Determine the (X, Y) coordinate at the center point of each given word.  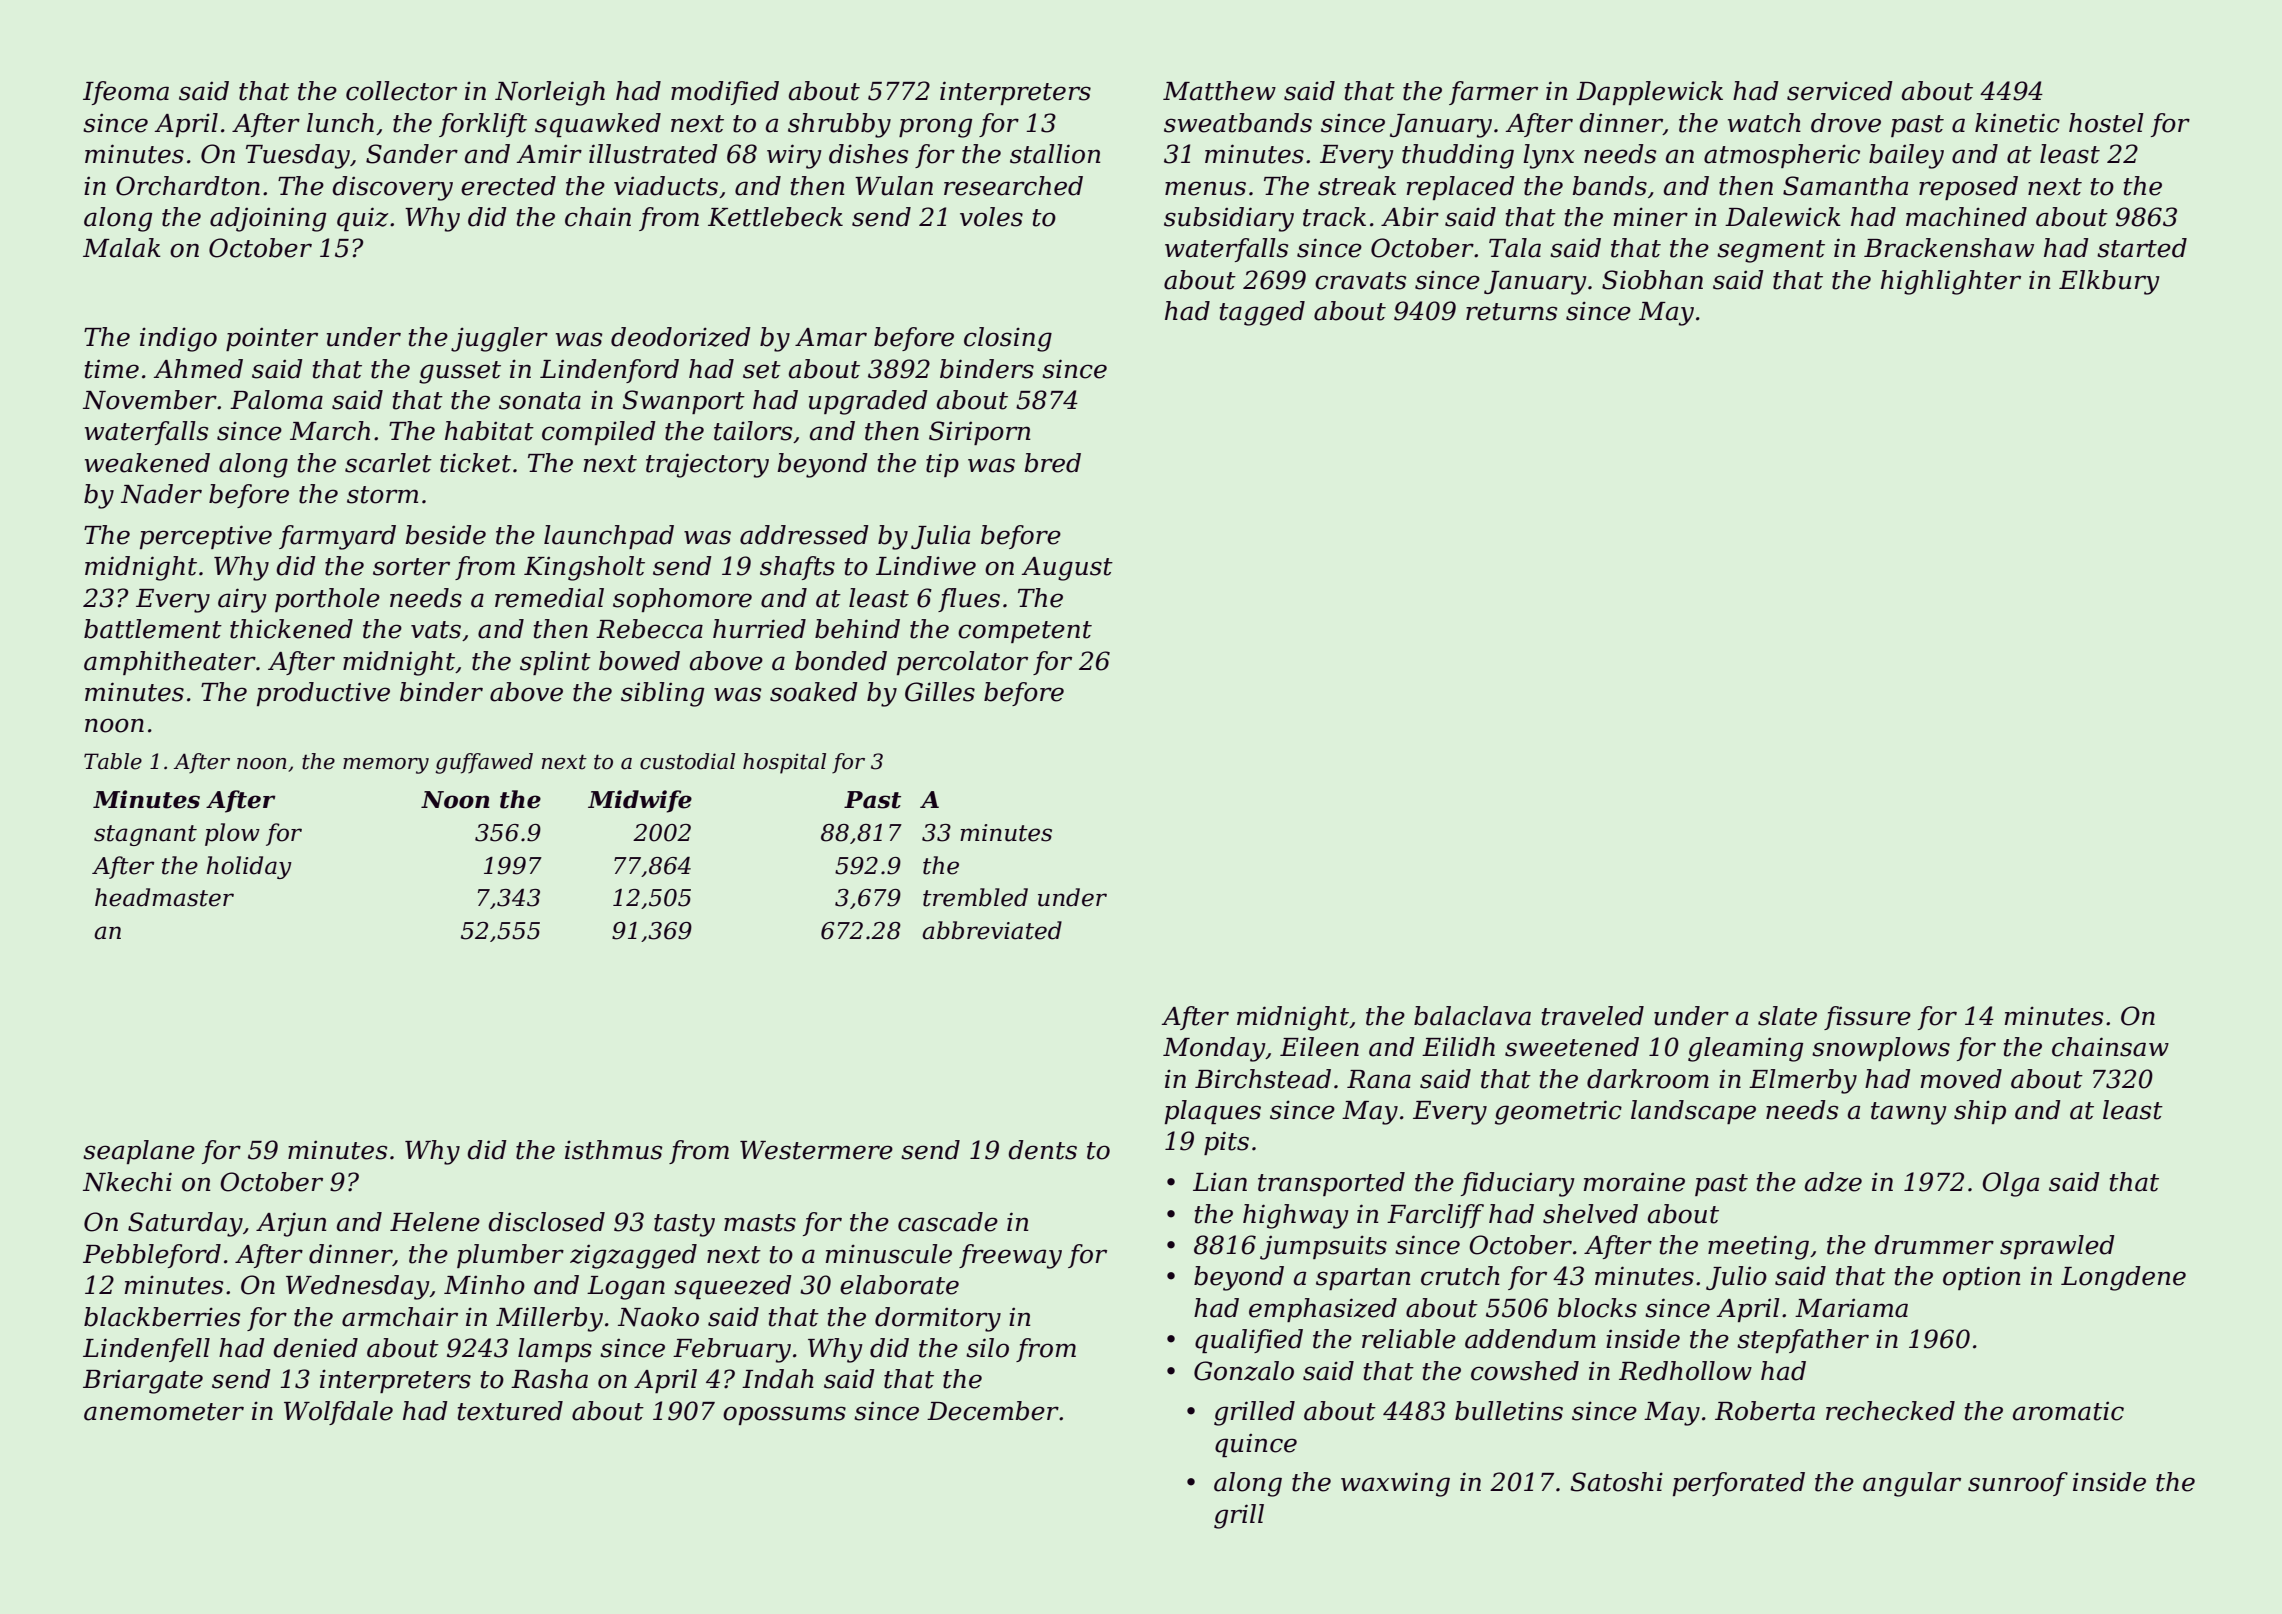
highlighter (1951, 282)
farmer (1493, 93)
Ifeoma (126, 93)
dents (1042, 1150)
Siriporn (980, 433)
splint (555, 663)
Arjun (291, 1224)
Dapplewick (1649, 93)
